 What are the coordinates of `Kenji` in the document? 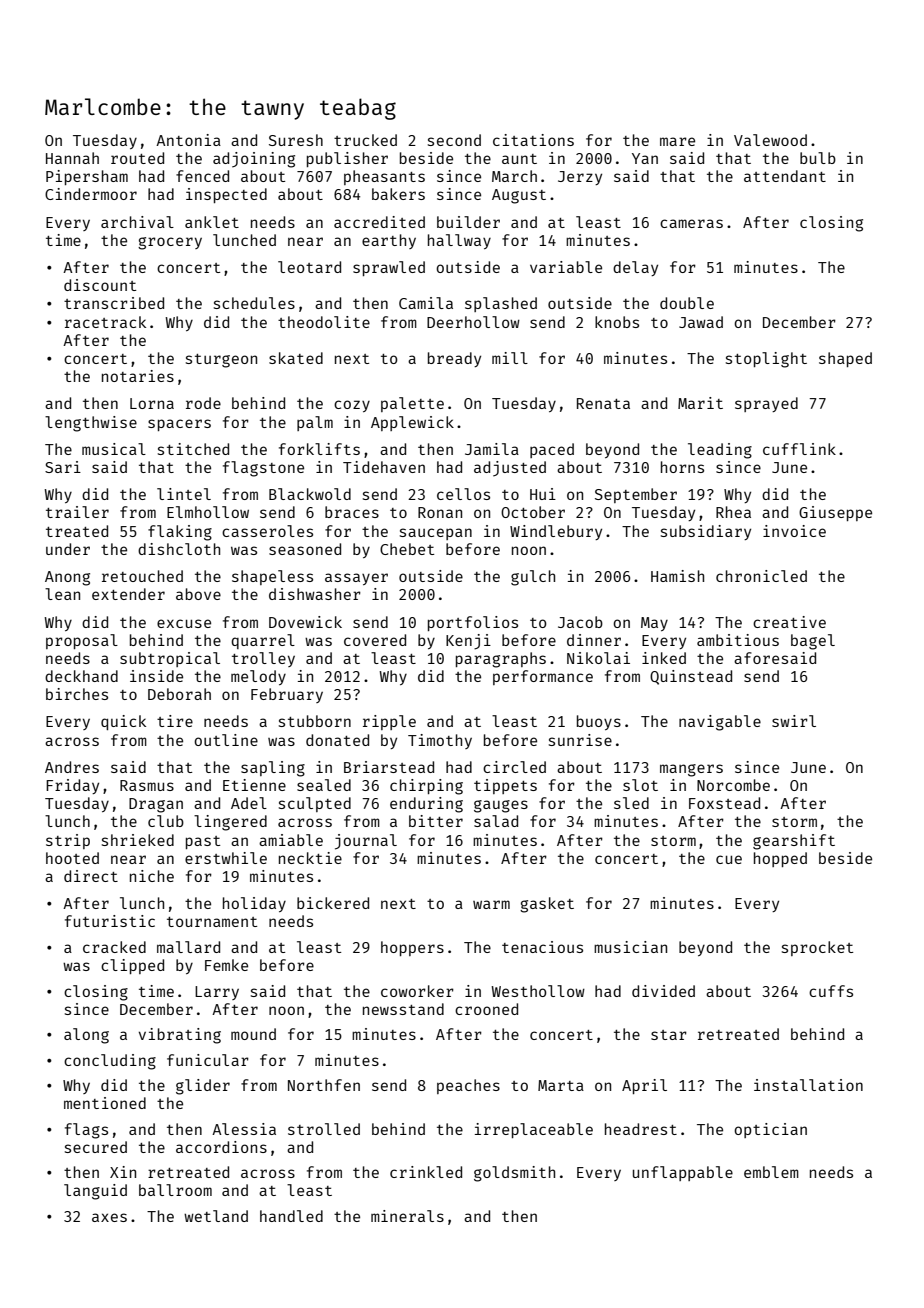 It's located at (468, 642).
